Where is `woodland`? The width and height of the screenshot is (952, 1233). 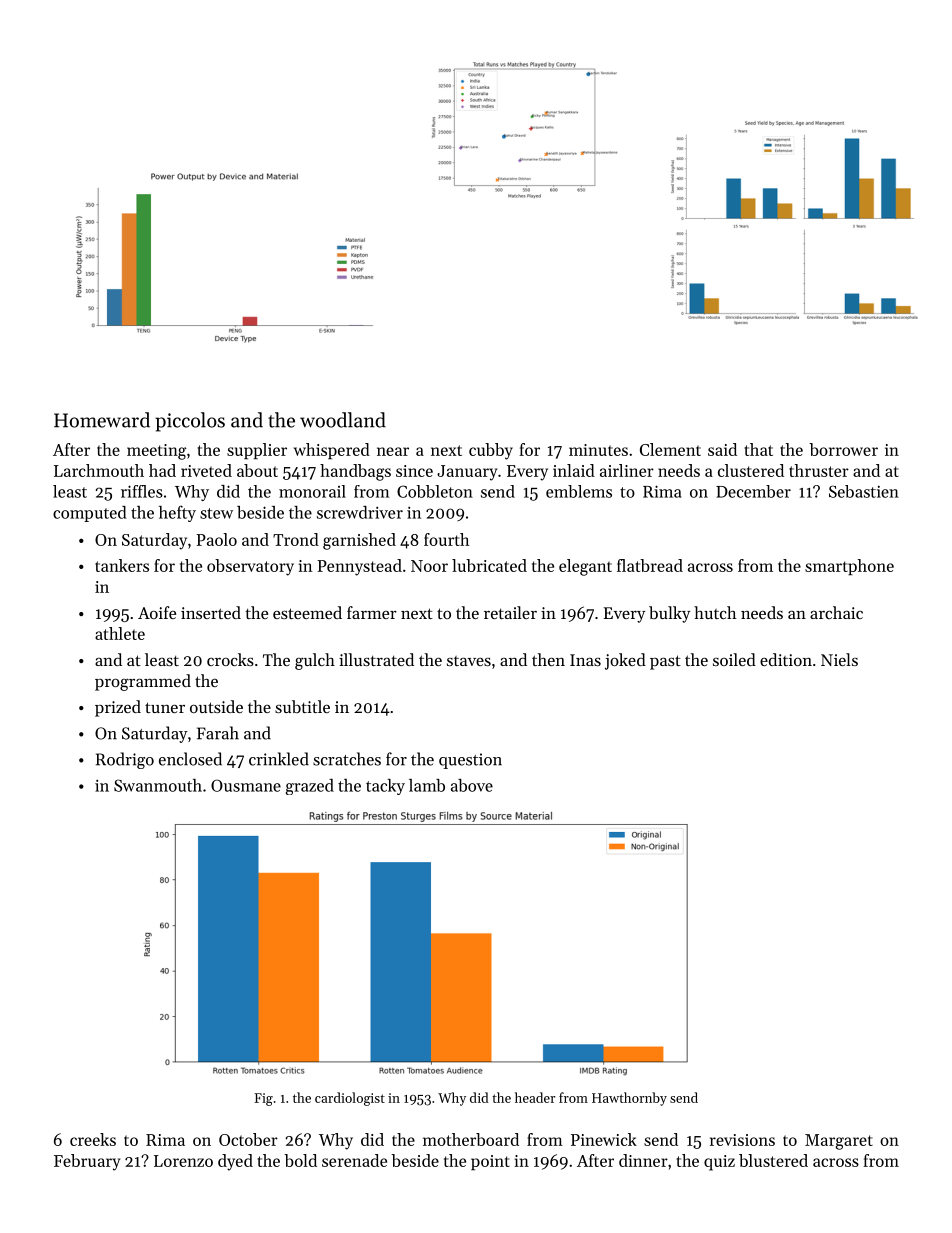
woodland is located at coordinates (343, 420).
